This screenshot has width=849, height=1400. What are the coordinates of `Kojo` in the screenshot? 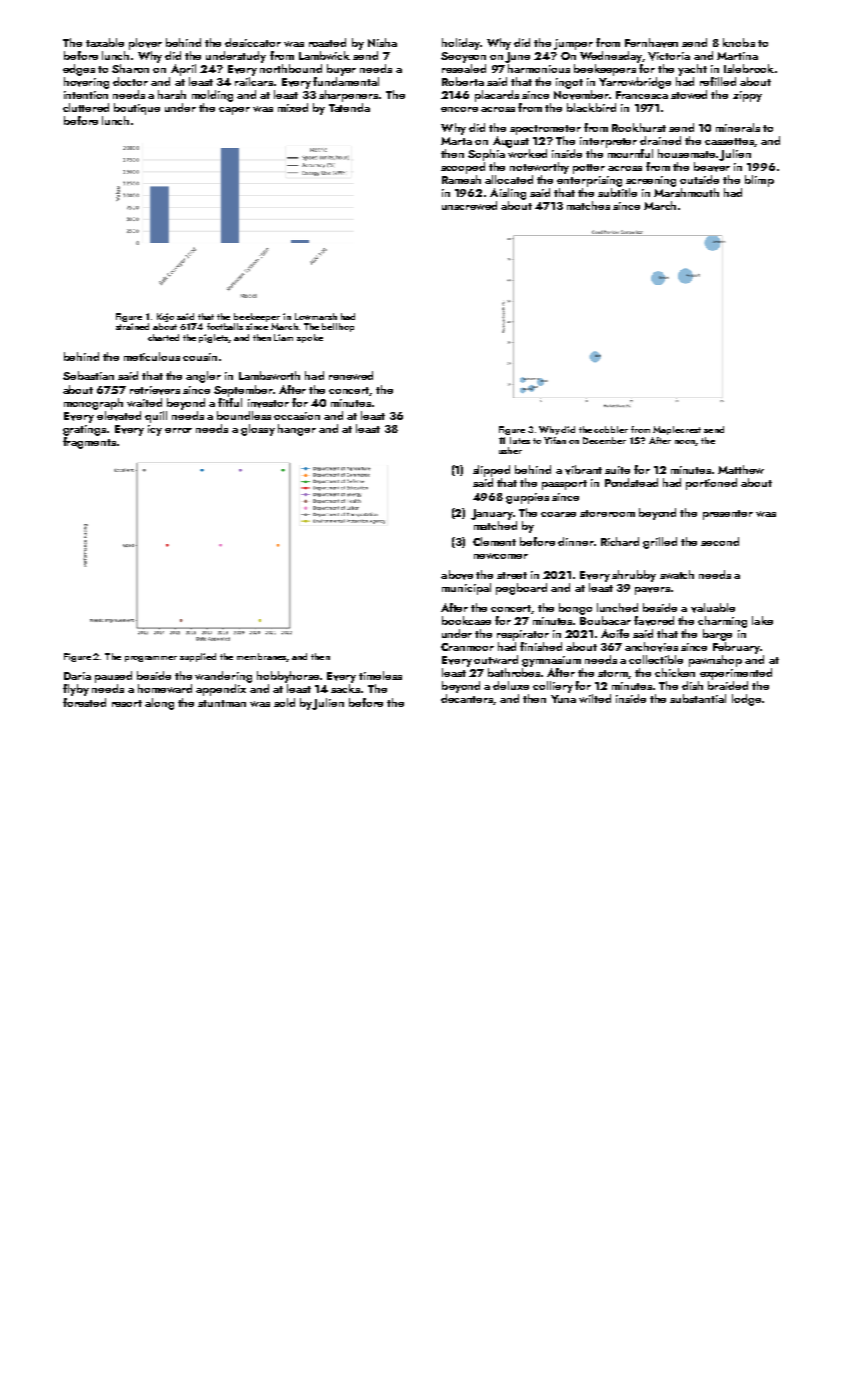 It's located at (165, 317).
